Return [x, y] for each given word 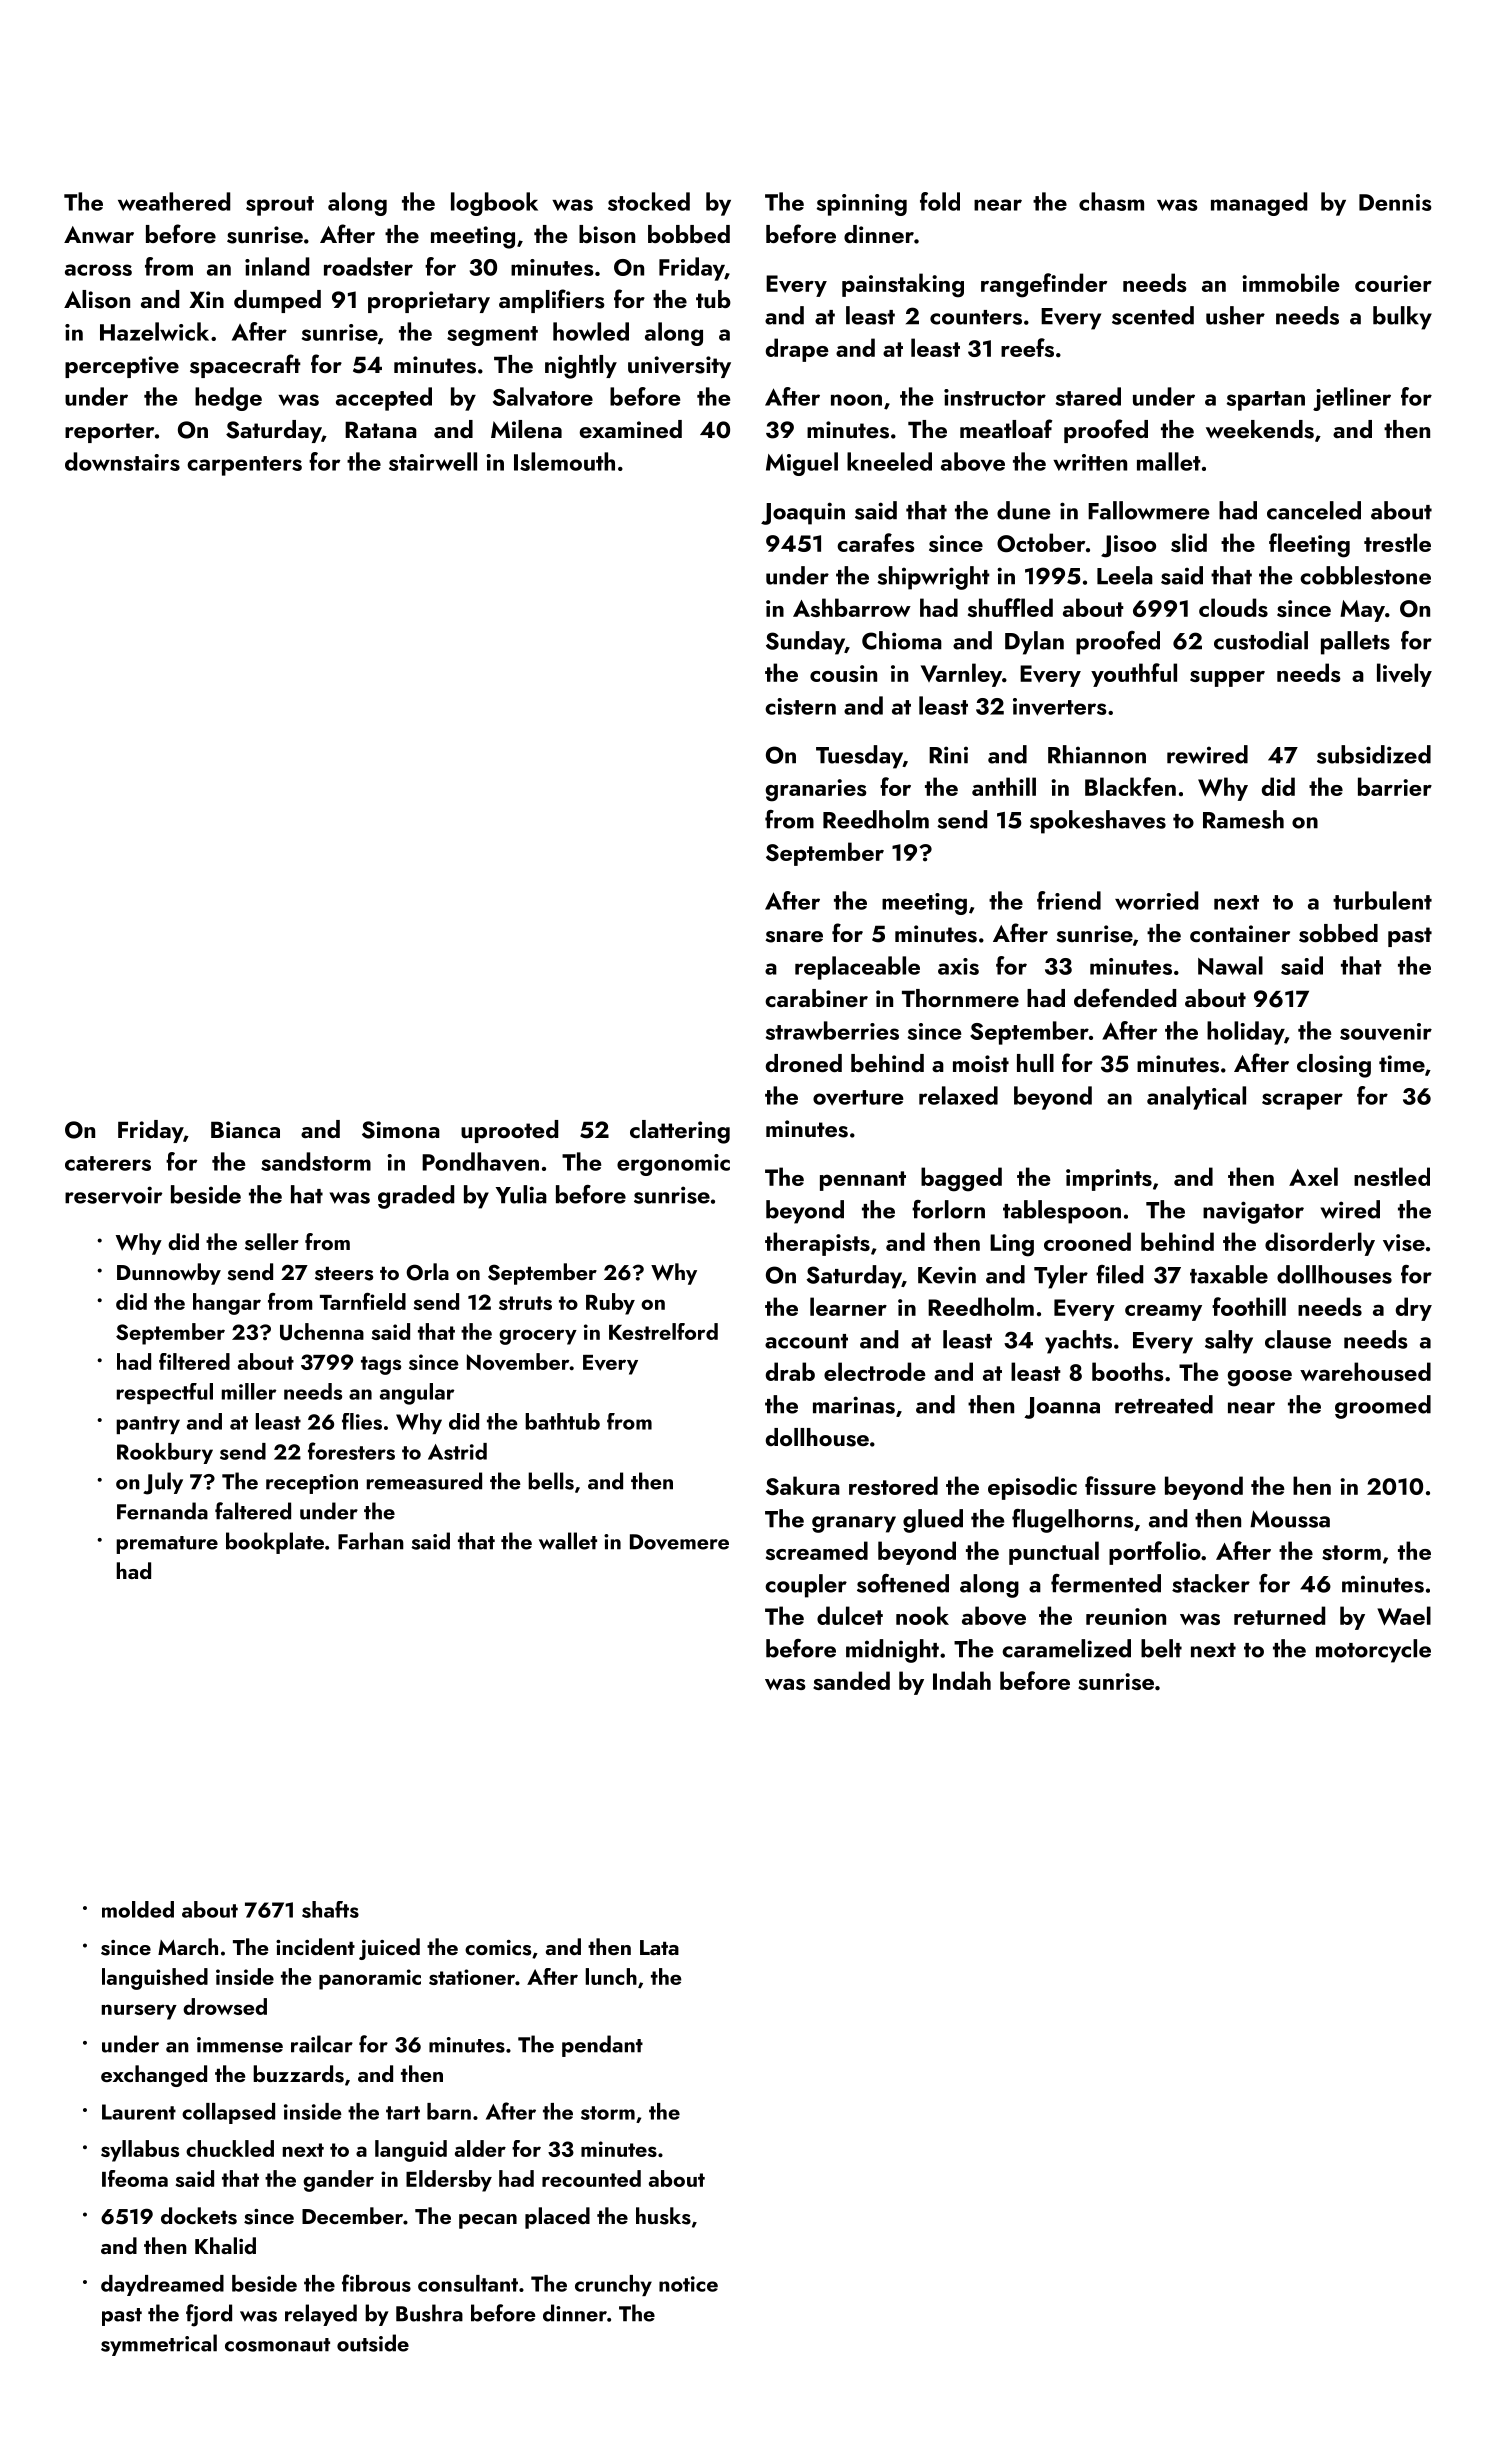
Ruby [610, 1304]
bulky [1402, 318]
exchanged [154, 2076]
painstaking [903, 285]
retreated [1164, 1404]
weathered [174, 201]
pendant [602, 2046]
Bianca [245, 1129]
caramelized [1066, 1648]
